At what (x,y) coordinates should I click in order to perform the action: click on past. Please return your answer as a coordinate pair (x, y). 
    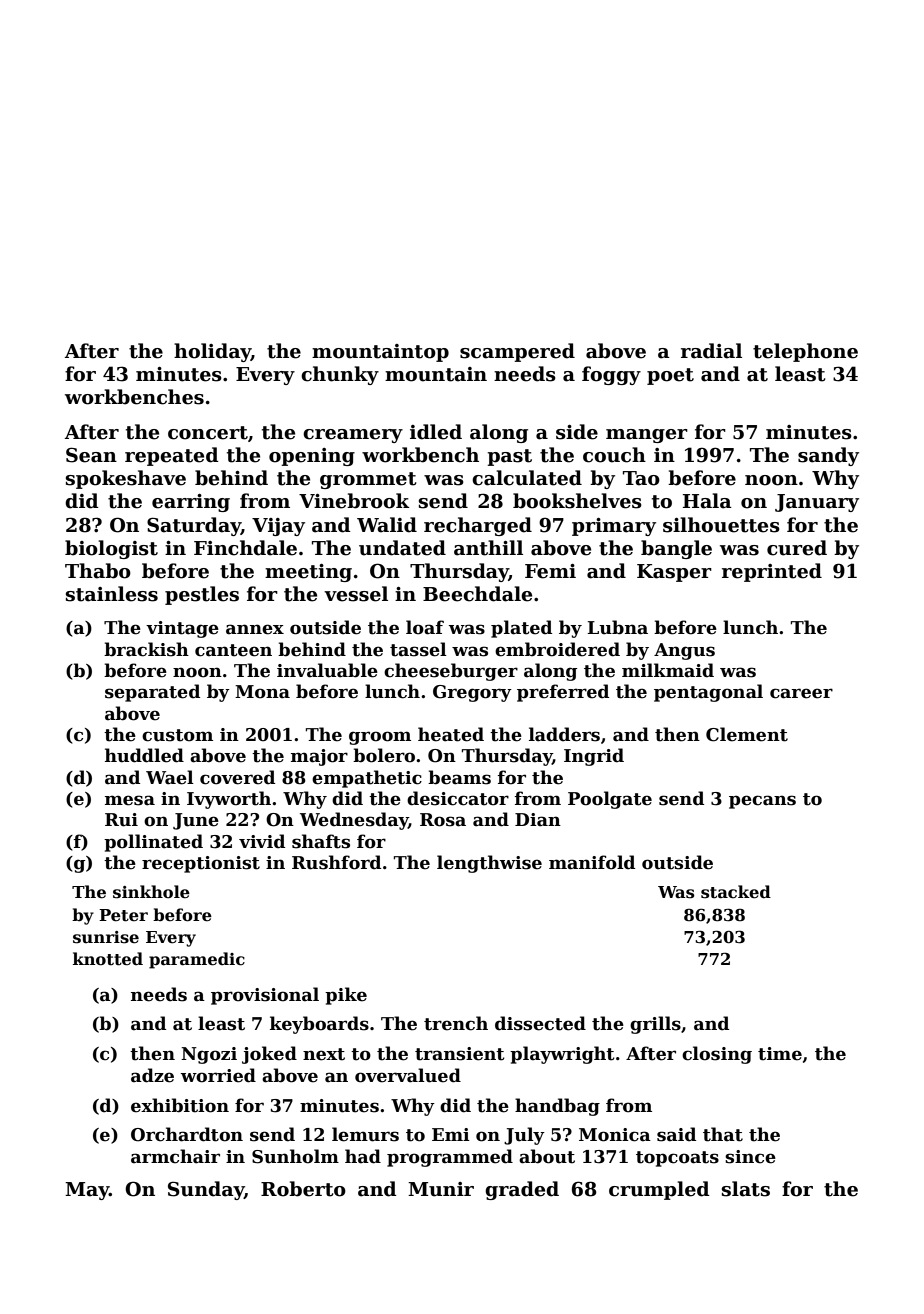
    Looking at the image, I should click on (509, 457).
